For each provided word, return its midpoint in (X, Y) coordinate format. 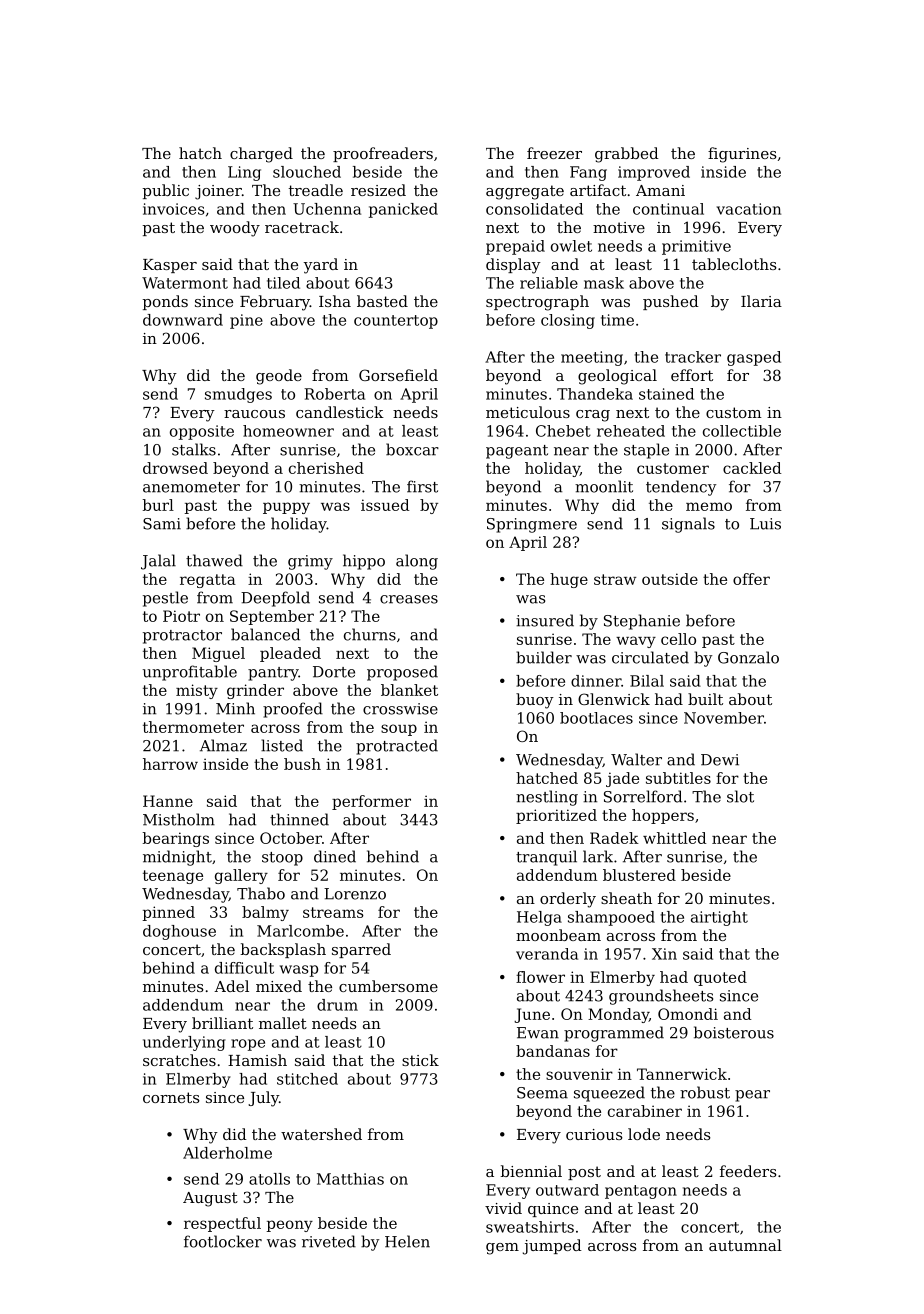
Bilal (647, 681)
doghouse (179, 932)
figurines (742, 155)
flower (540, 977)
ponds (165, 302)
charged (261, 155)
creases (409, 599)
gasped (754, 358)
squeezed (609, 1094)
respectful (222, 1224)
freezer (554, 153)
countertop (396, 322)
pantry (273, 674)
